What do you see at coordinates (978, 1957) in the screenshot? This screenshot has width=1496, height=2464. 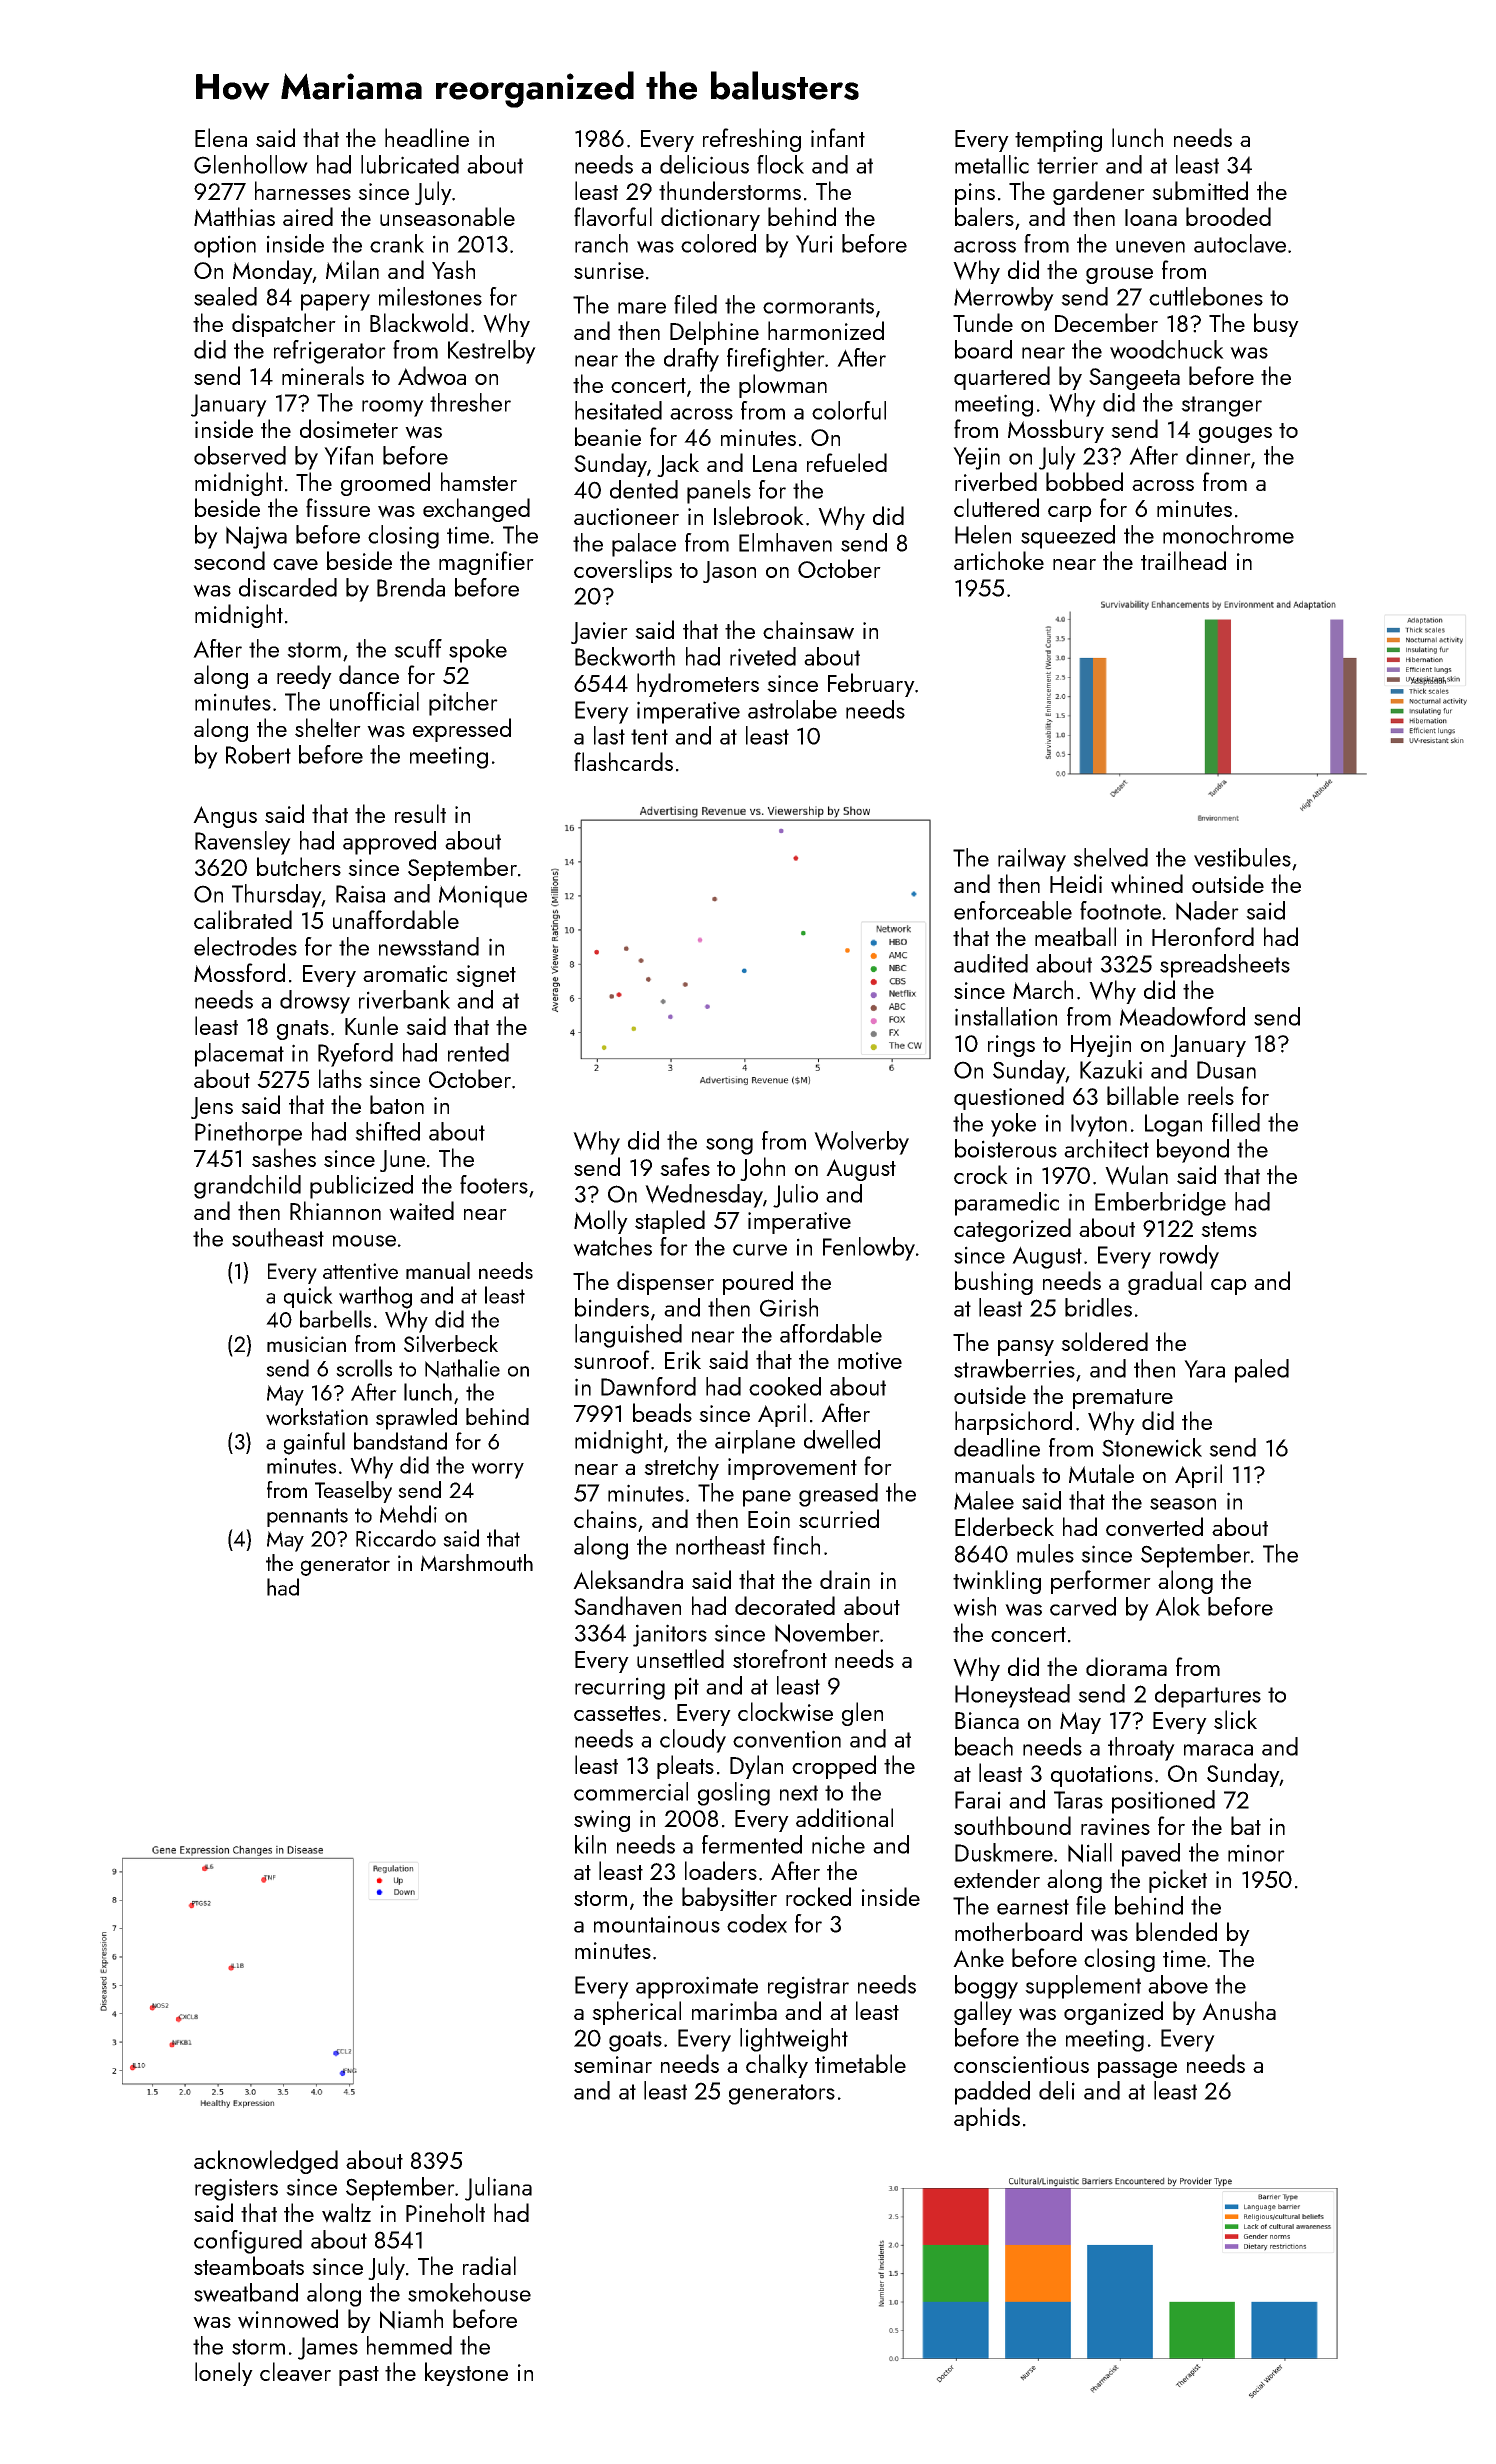 I see `Anke` at bounding box center [978, 1957].
